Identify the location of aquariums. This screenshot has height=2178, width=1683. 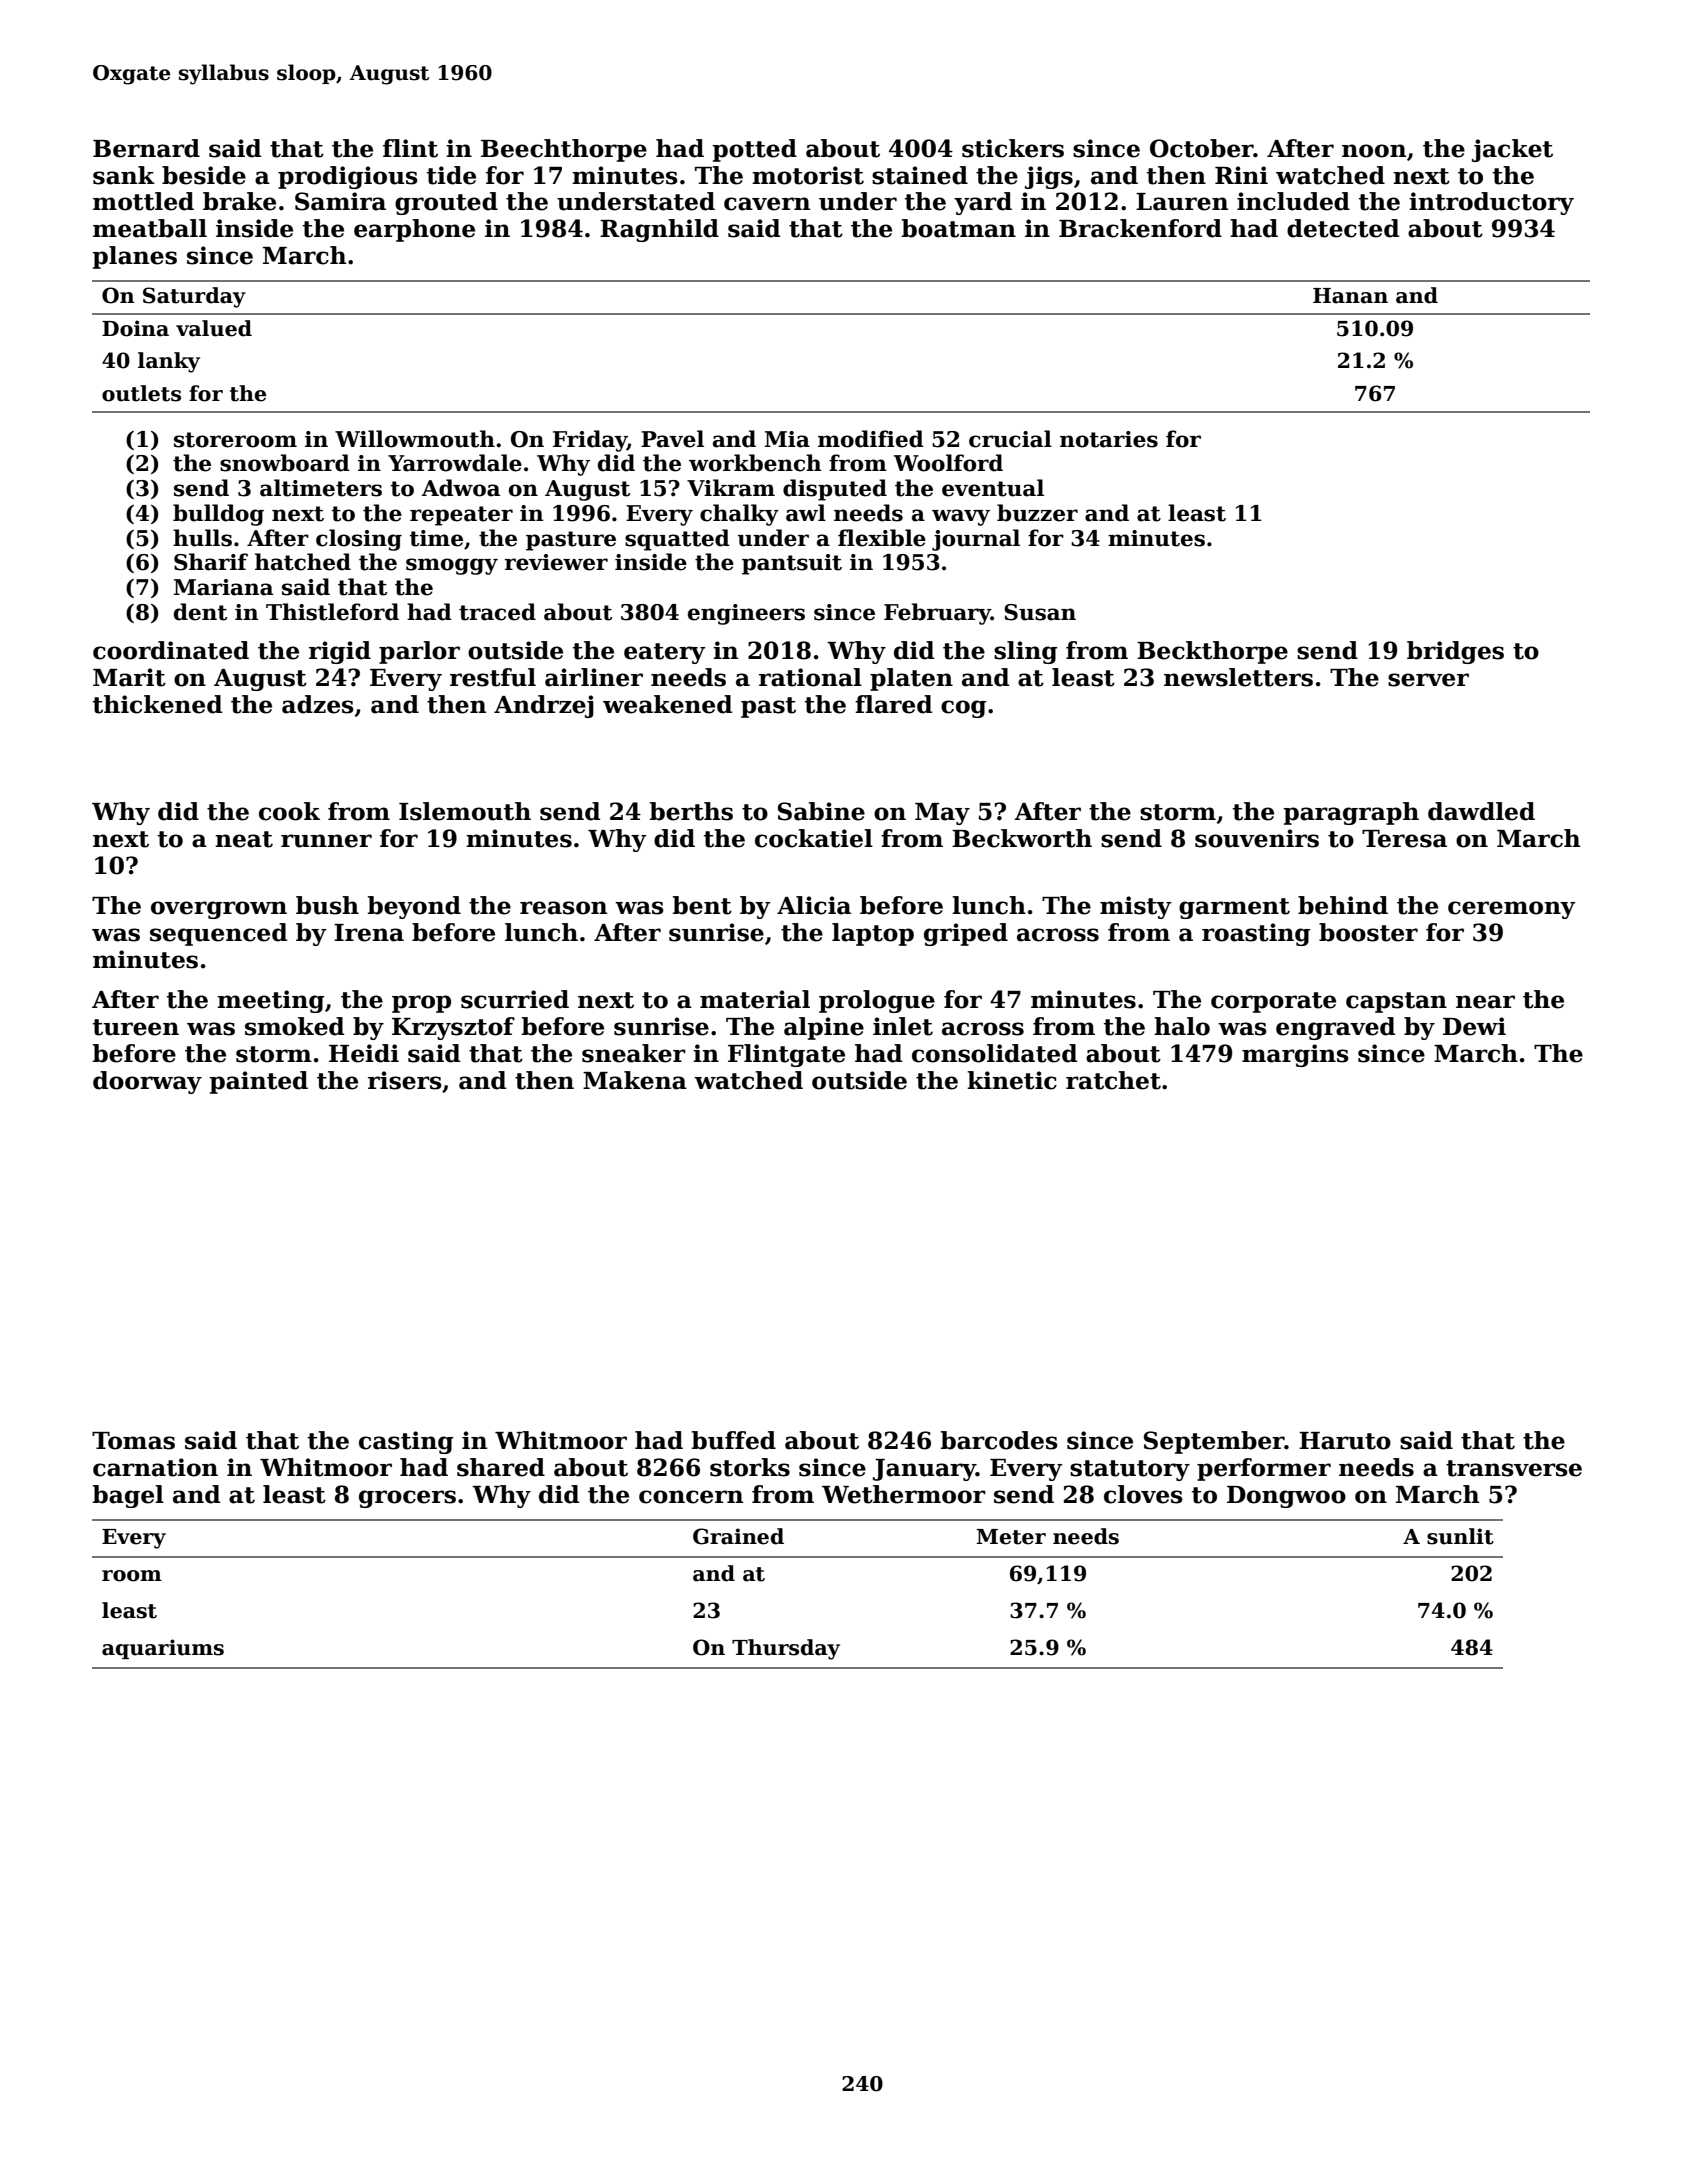
(163, 1649).
